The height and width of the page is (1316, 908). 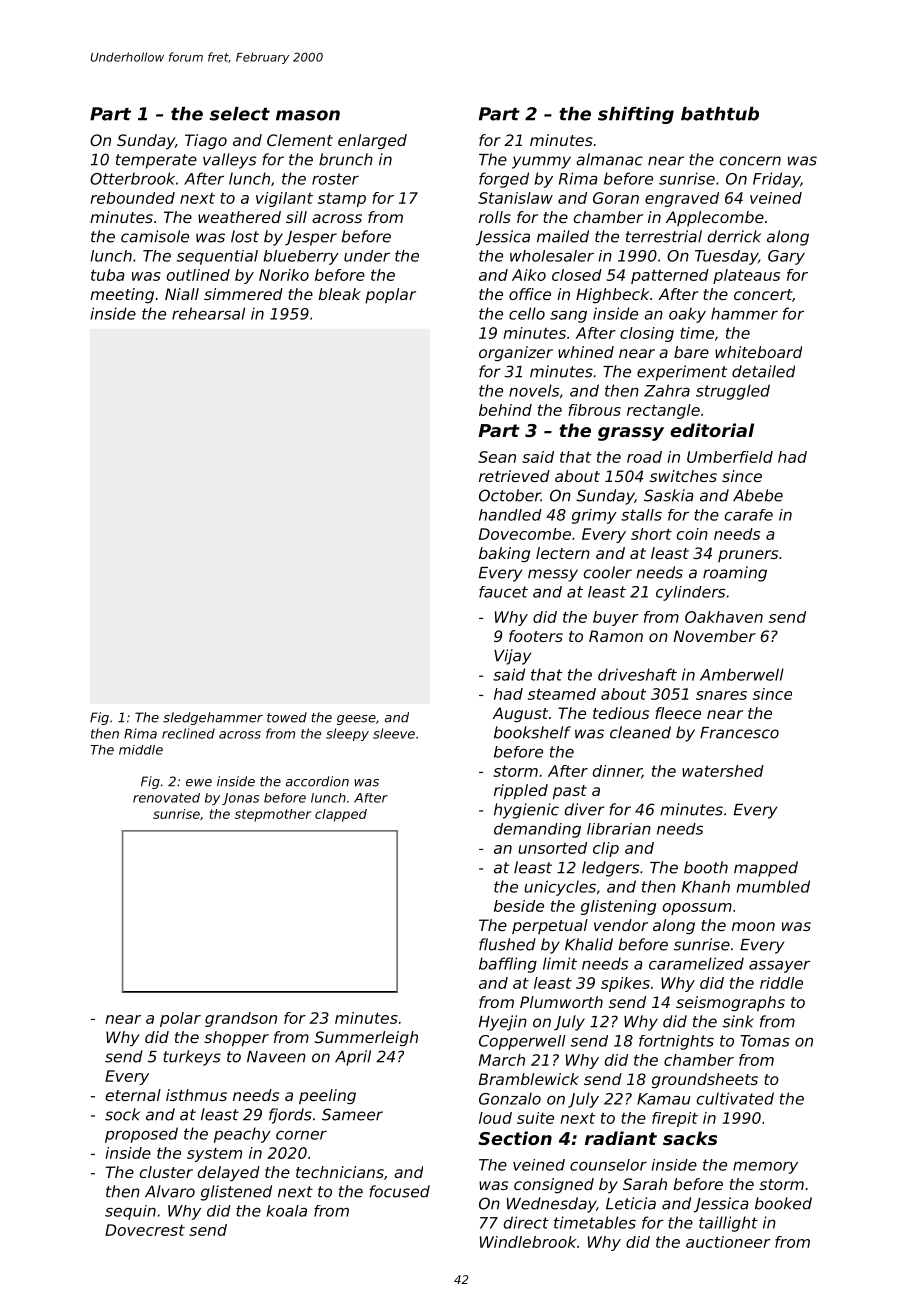 What do you see at coordinates (720, 114) in the page?
I see `bathtub` at bounding box center [720, 114].
